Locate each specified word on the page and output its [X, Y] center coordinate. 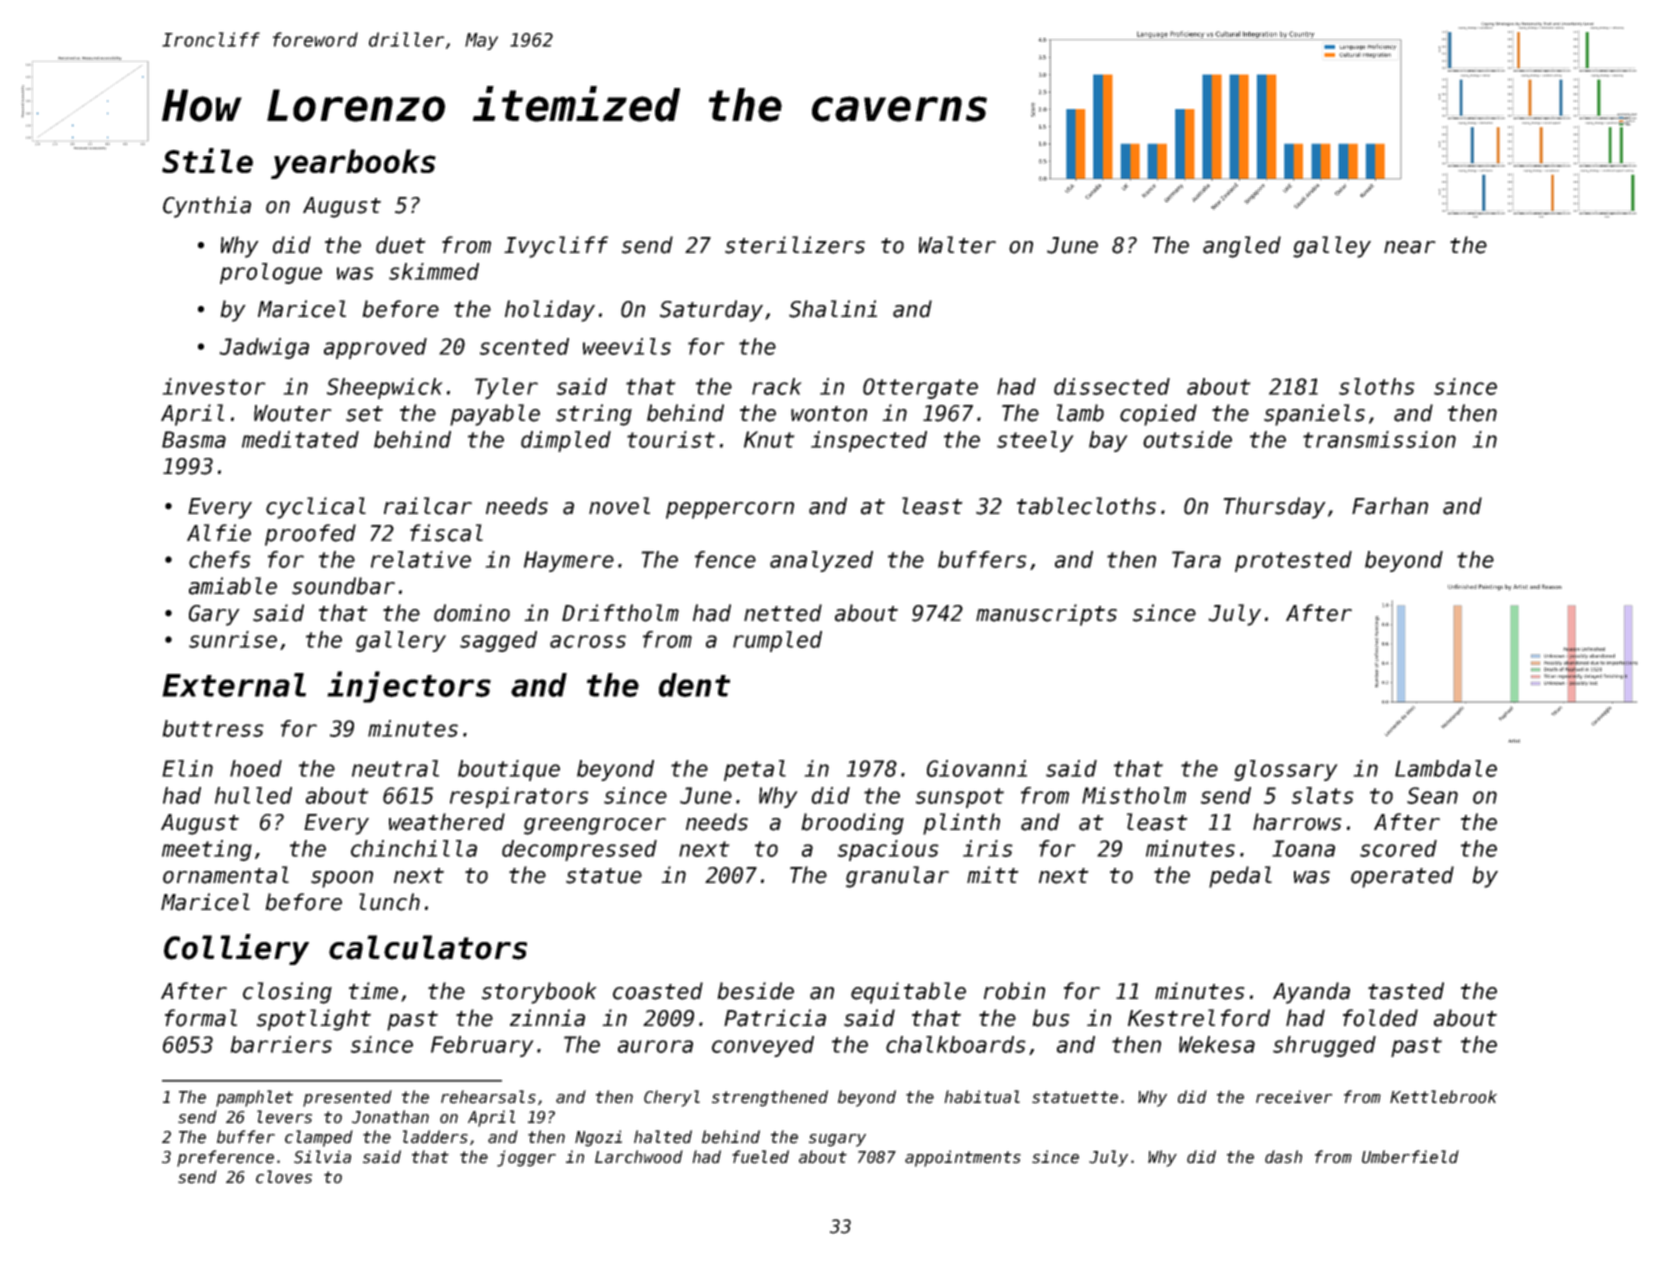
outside [1187, 439]
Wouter [292, 413]
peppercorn [730, 510]
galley [1332, 247]
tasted [1406, 991]
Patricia [775, 1018]
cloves [284, 1177]
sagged [498, 641]
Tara [1196, 559]
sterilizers [795, 245]
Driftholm [620, 613]
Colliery [236, 949]
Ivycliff [556, 247]
